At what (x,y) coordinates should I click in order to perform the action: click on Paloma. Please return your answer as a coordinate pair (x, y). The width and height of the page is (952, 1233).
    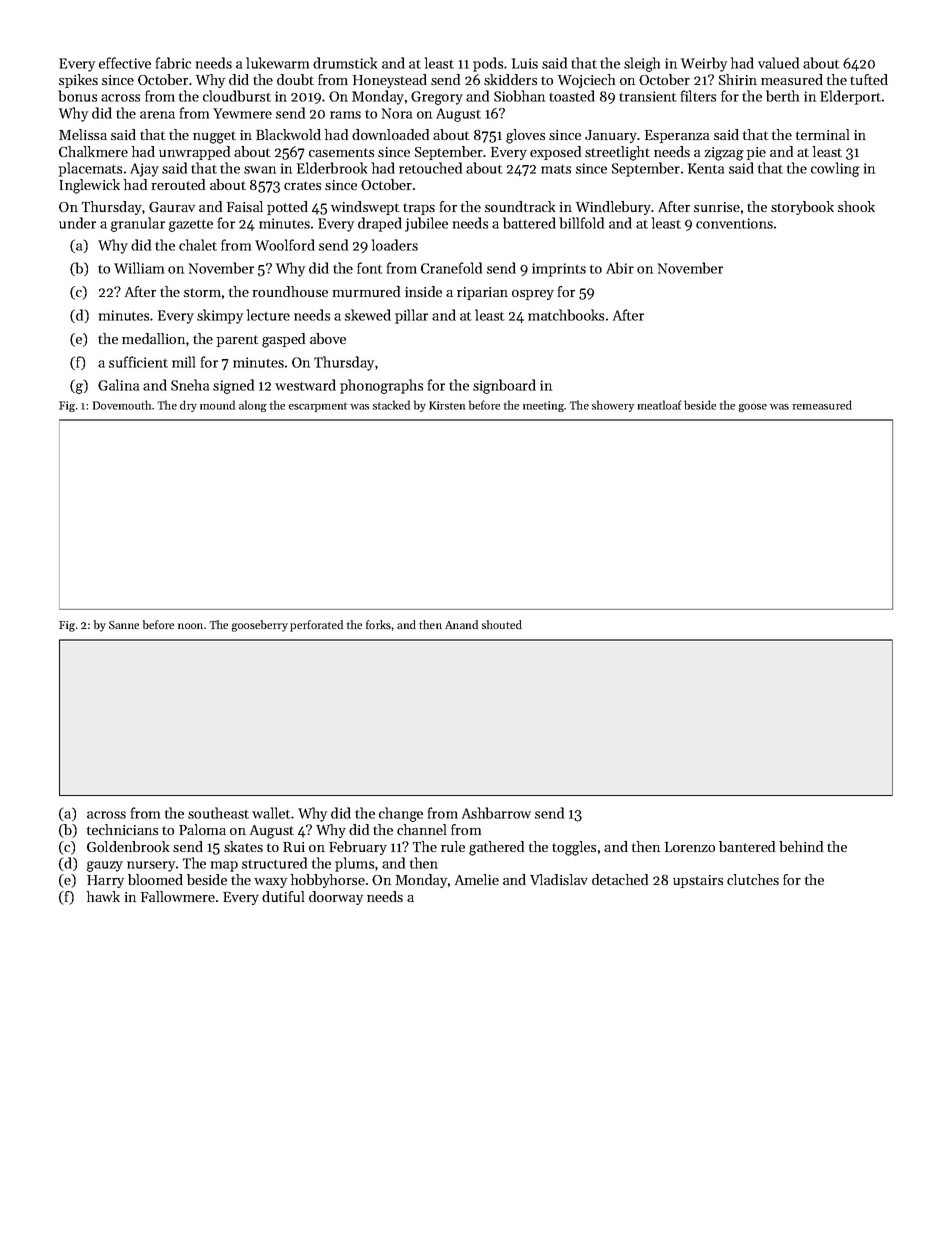
    Looking at the image, I should click on (202, 829).
